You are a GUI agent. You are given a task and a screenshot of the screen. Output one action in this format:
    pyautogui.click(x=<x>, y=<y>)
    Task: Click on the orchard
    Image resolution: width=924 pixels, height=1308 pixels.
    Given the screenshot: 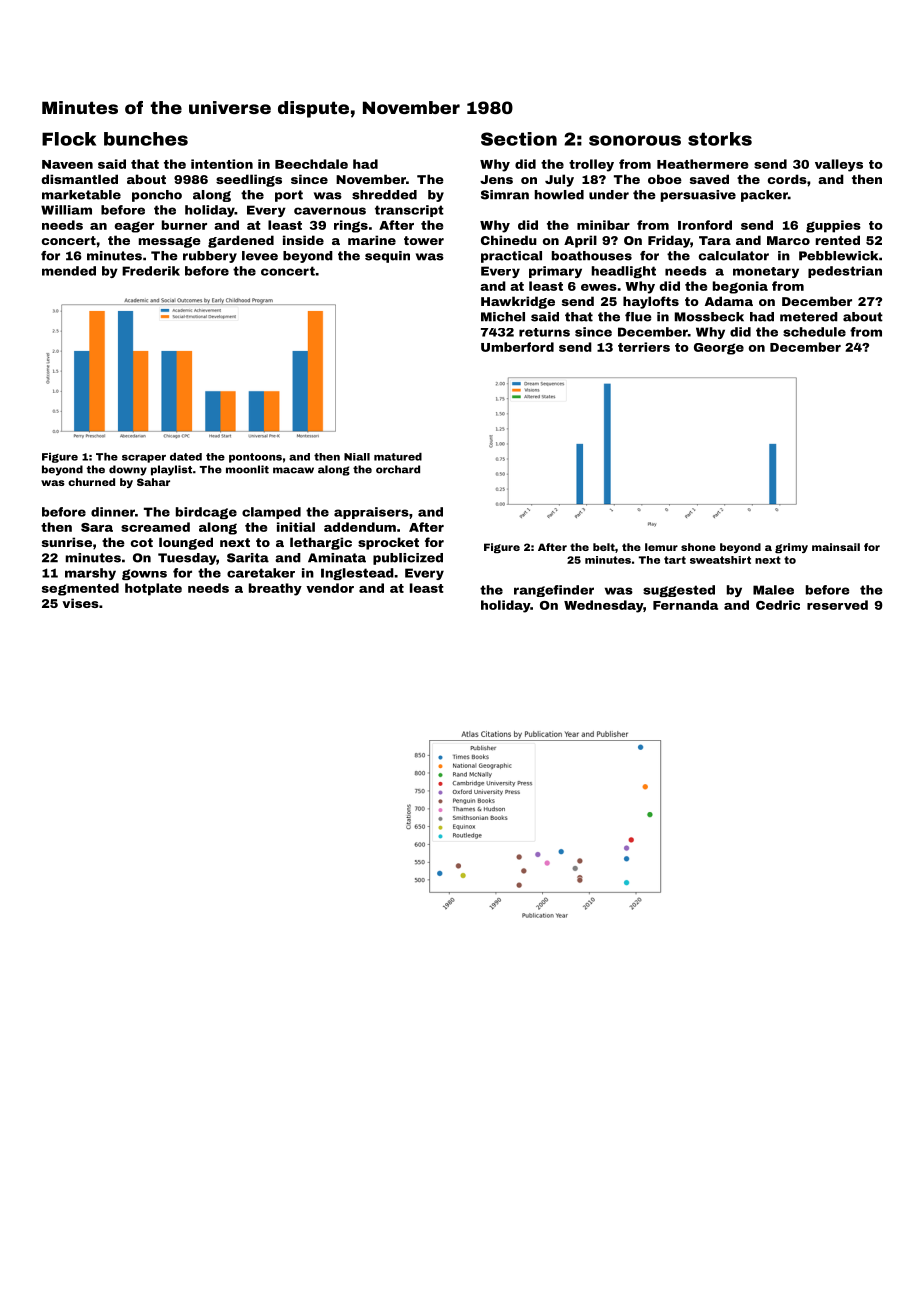 What is the action you would take?
    pyautogui.click(x=398, y=469)
